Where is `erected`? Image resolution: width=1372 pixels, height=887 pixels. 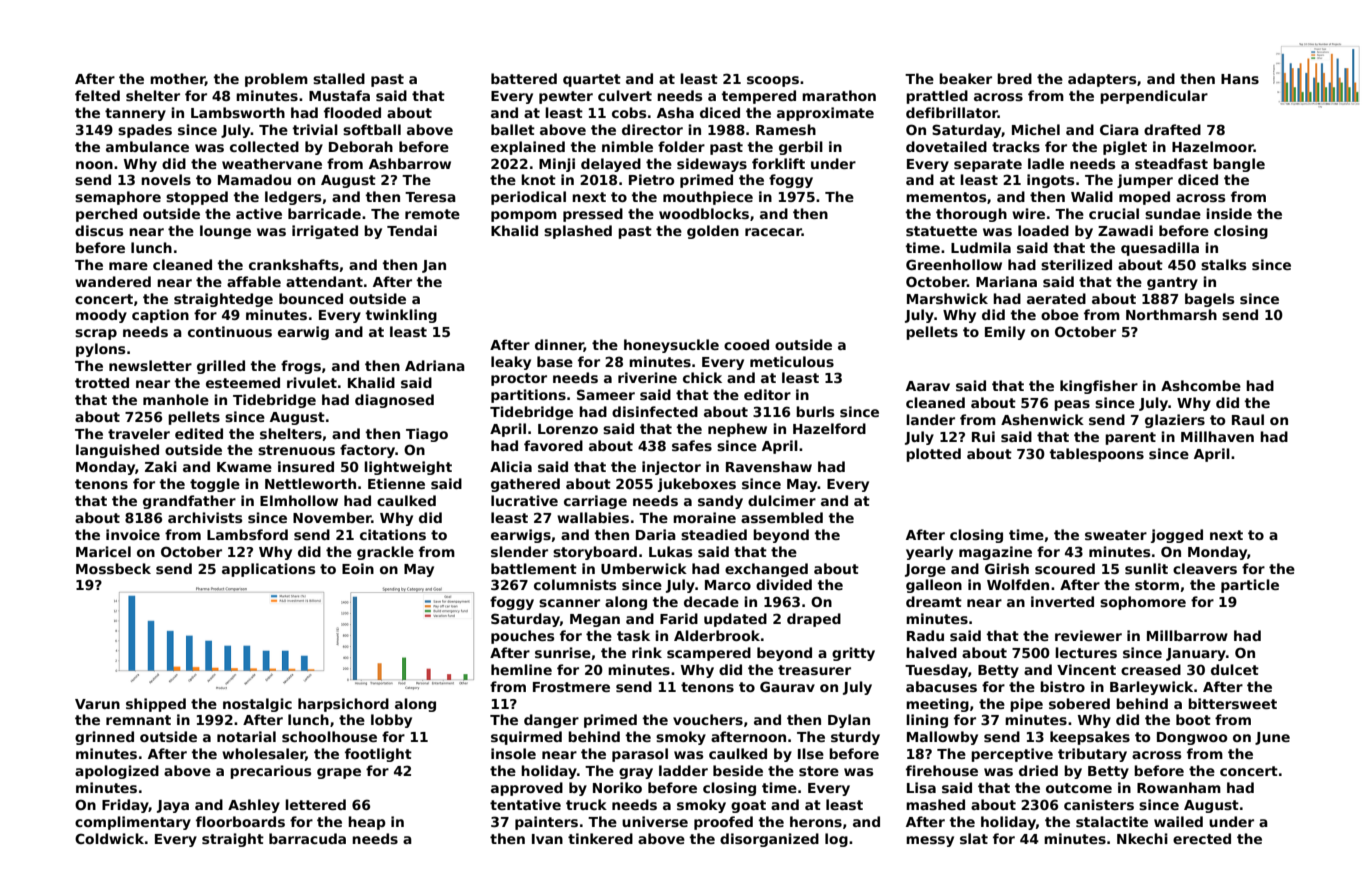
erected is located at coordinates (1202, 838).
